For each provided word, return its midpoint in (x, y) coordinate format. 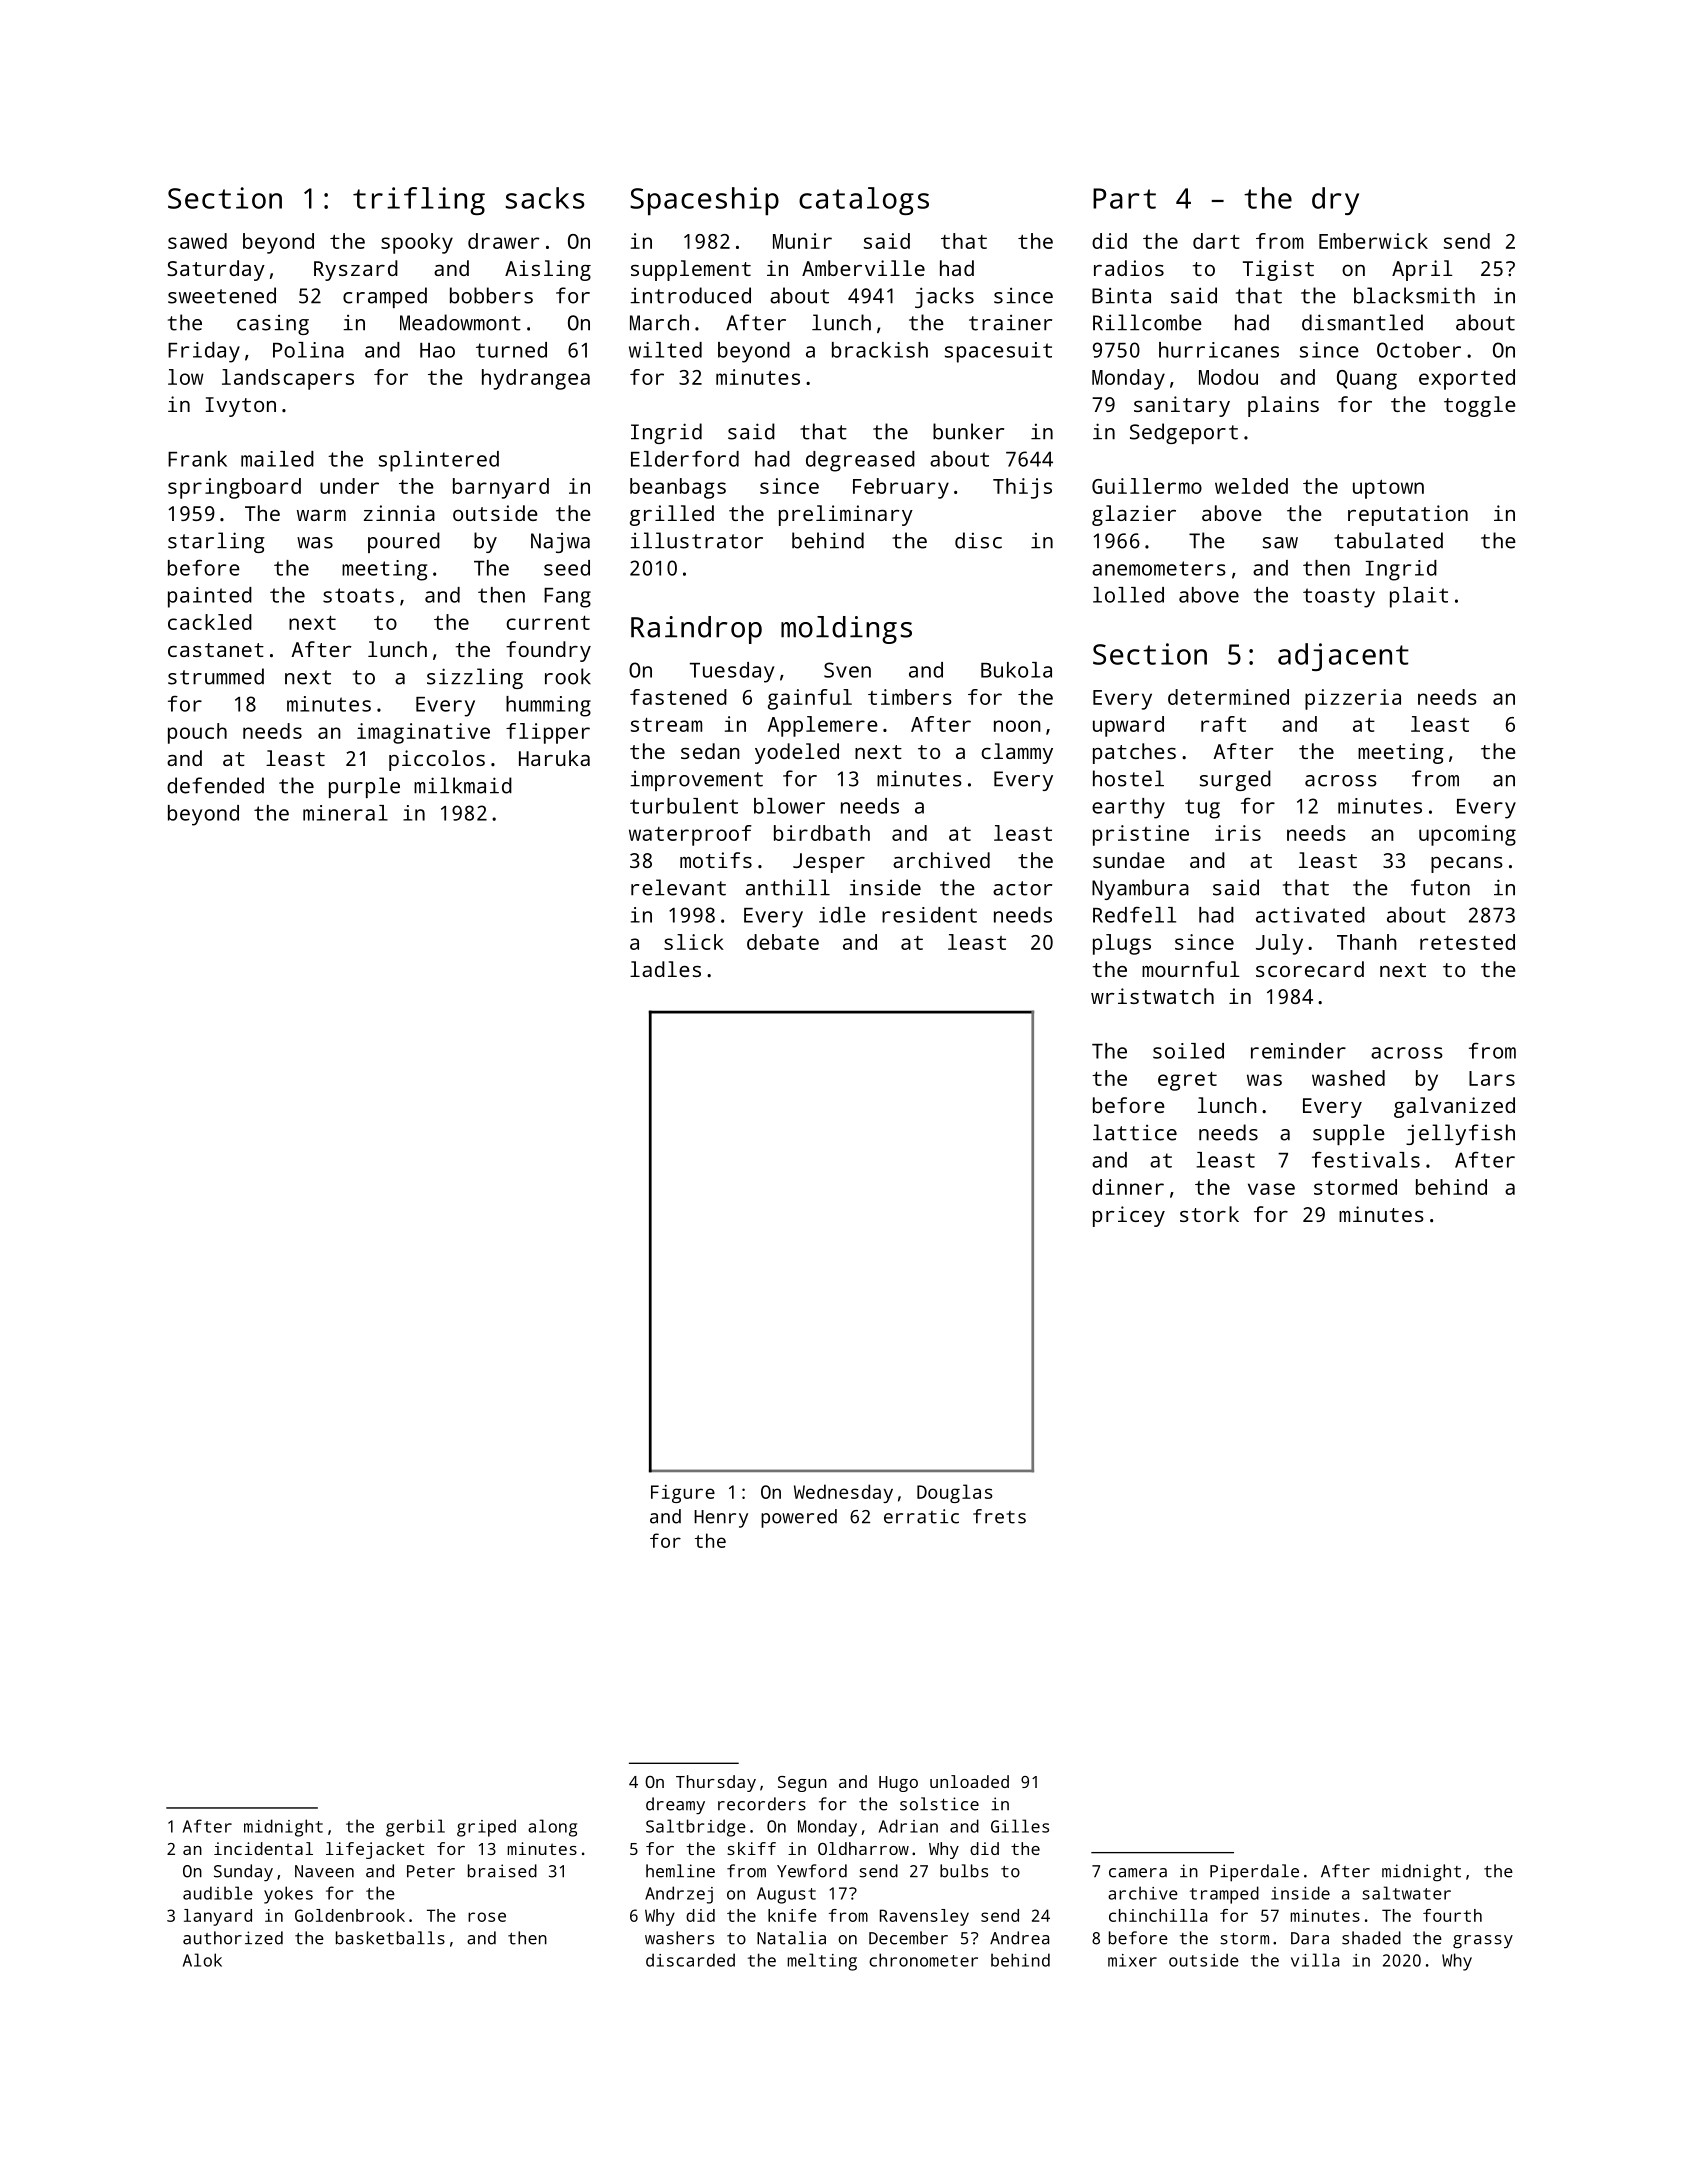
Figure (683, 1494)
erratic (921, 1516)
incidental (263, 1848)
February (901, 488)
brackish (880, 350)
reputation (1408, 515)
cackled (210, 622)
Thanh (1367, 942)
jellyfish (1460, 1134)
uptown (1388, 489)
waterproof (690, 835)
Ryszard (356, 270)
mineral (345, 813)
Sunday (243, 1873)
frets (999, 1516)
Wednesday (843, 1493)
